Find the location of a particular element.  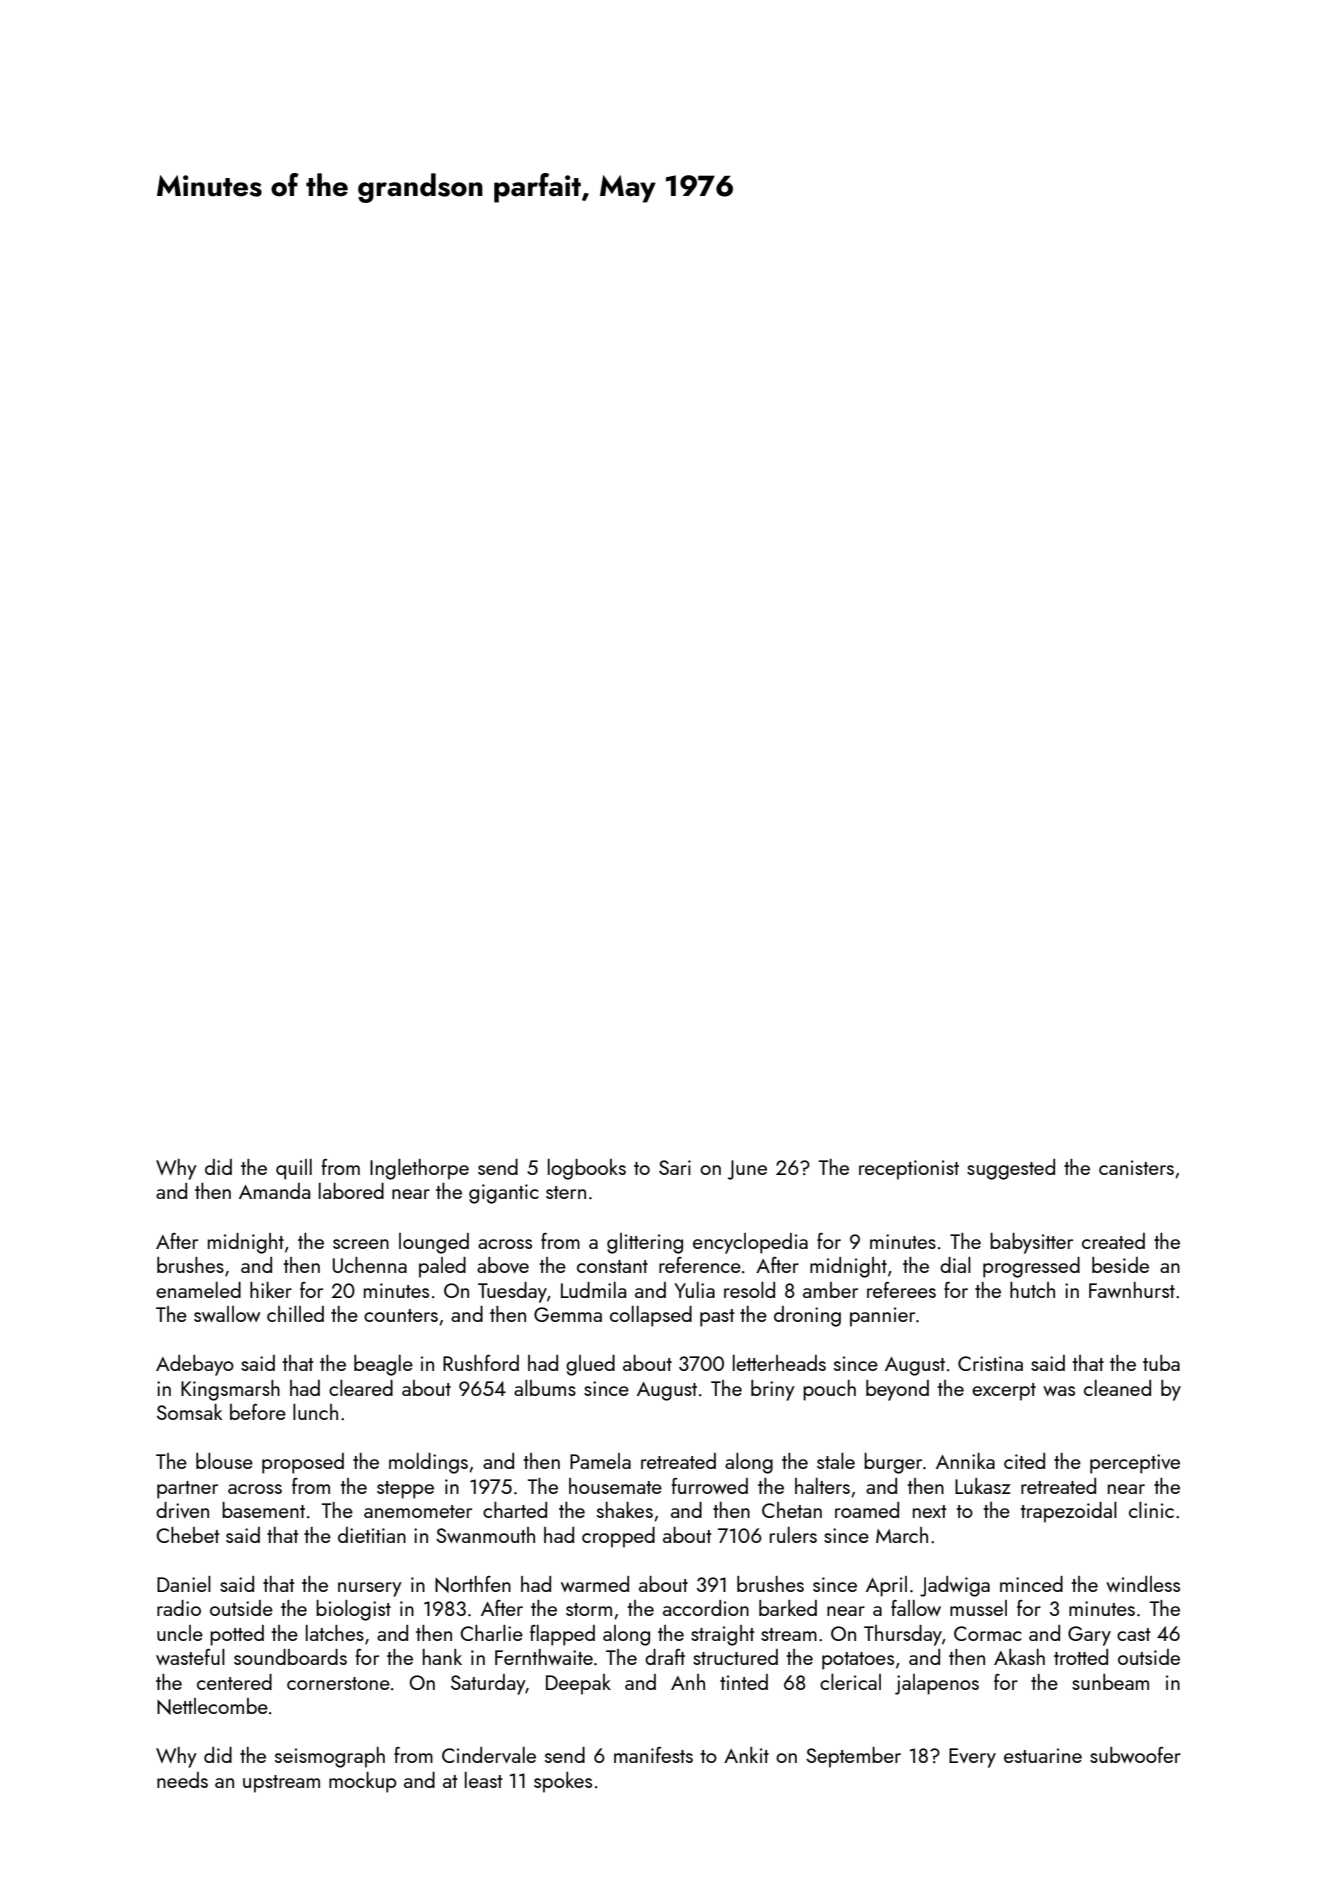

quill is located at coordinates (294, 1169).
